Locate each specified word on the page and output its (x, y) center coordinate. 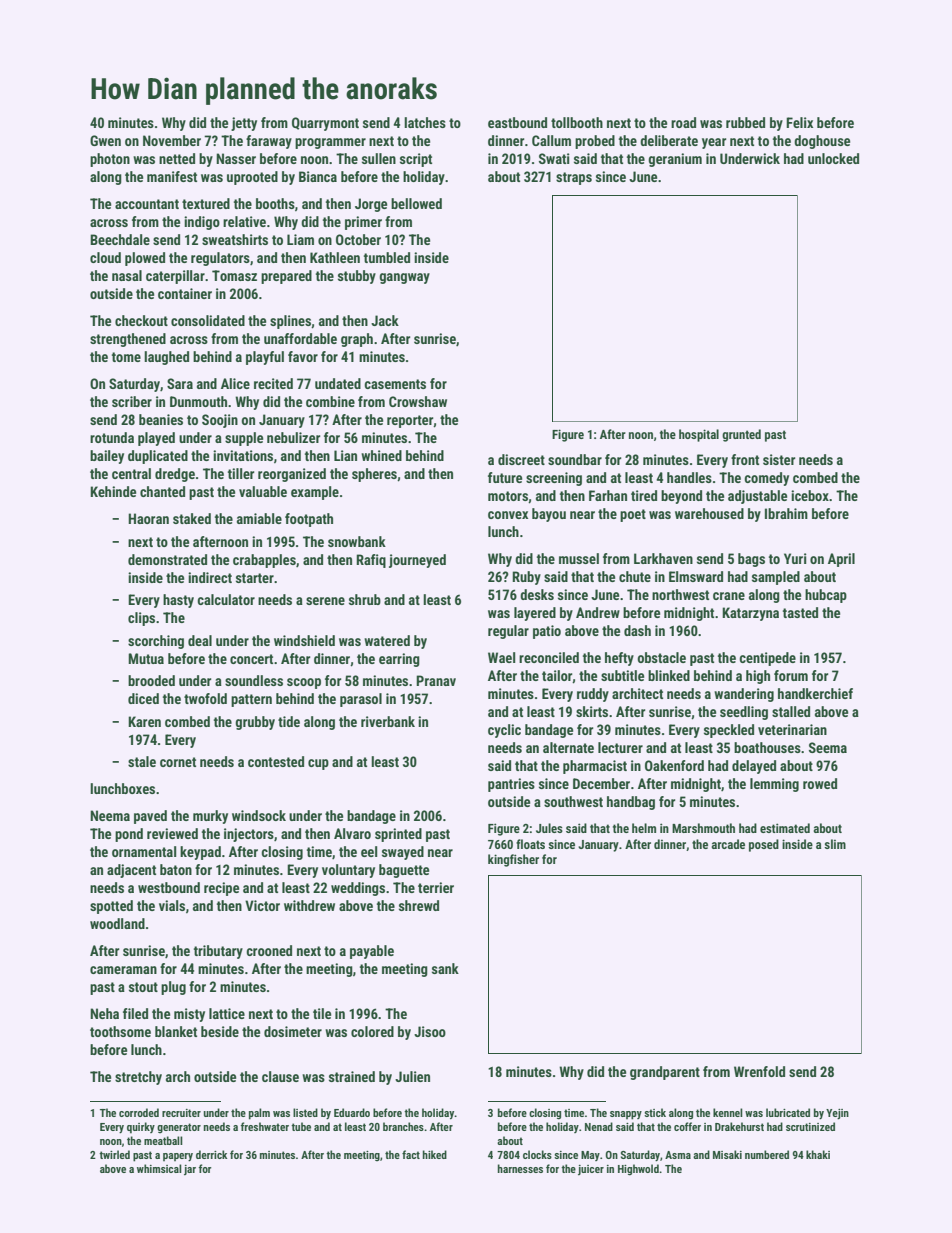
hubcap (826, 596)
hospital (699, 435)
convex (508, 515)
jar (190, 1170)
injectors (249, 835)
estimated (785, 828)
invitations (243, 455)
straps (574, 178)
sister (779, 459)
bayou (549, 515)
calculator (226, 599)
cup (318, 764)
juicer (591, 1170)
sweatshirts (235, 239)
